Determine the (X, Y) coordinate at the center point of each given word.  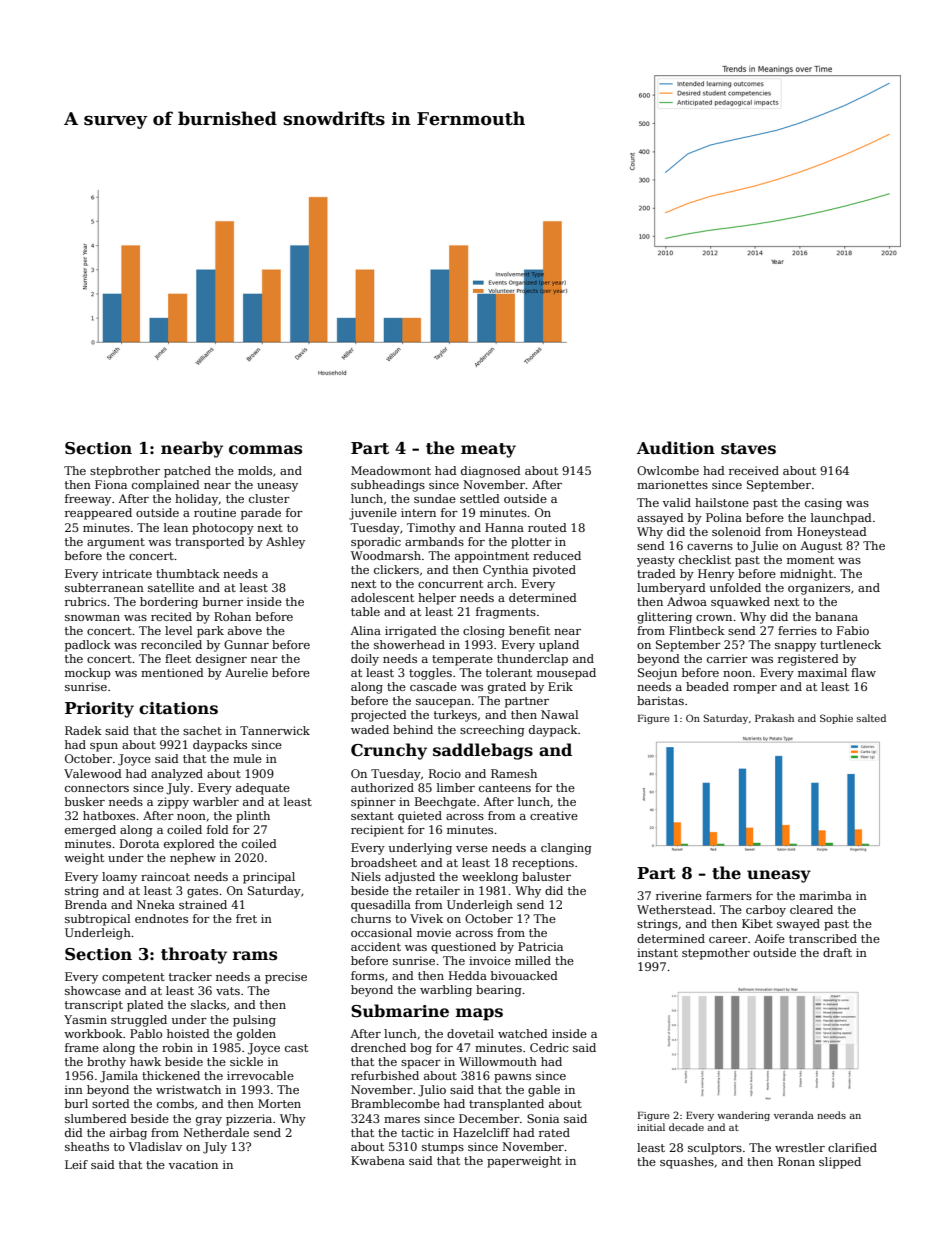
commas (265, 450)
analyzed (177, 775)
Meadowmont (391, 470)
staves (748, 449)
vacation (193, 1164)
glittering (664, 618)
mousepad (566, 674)
